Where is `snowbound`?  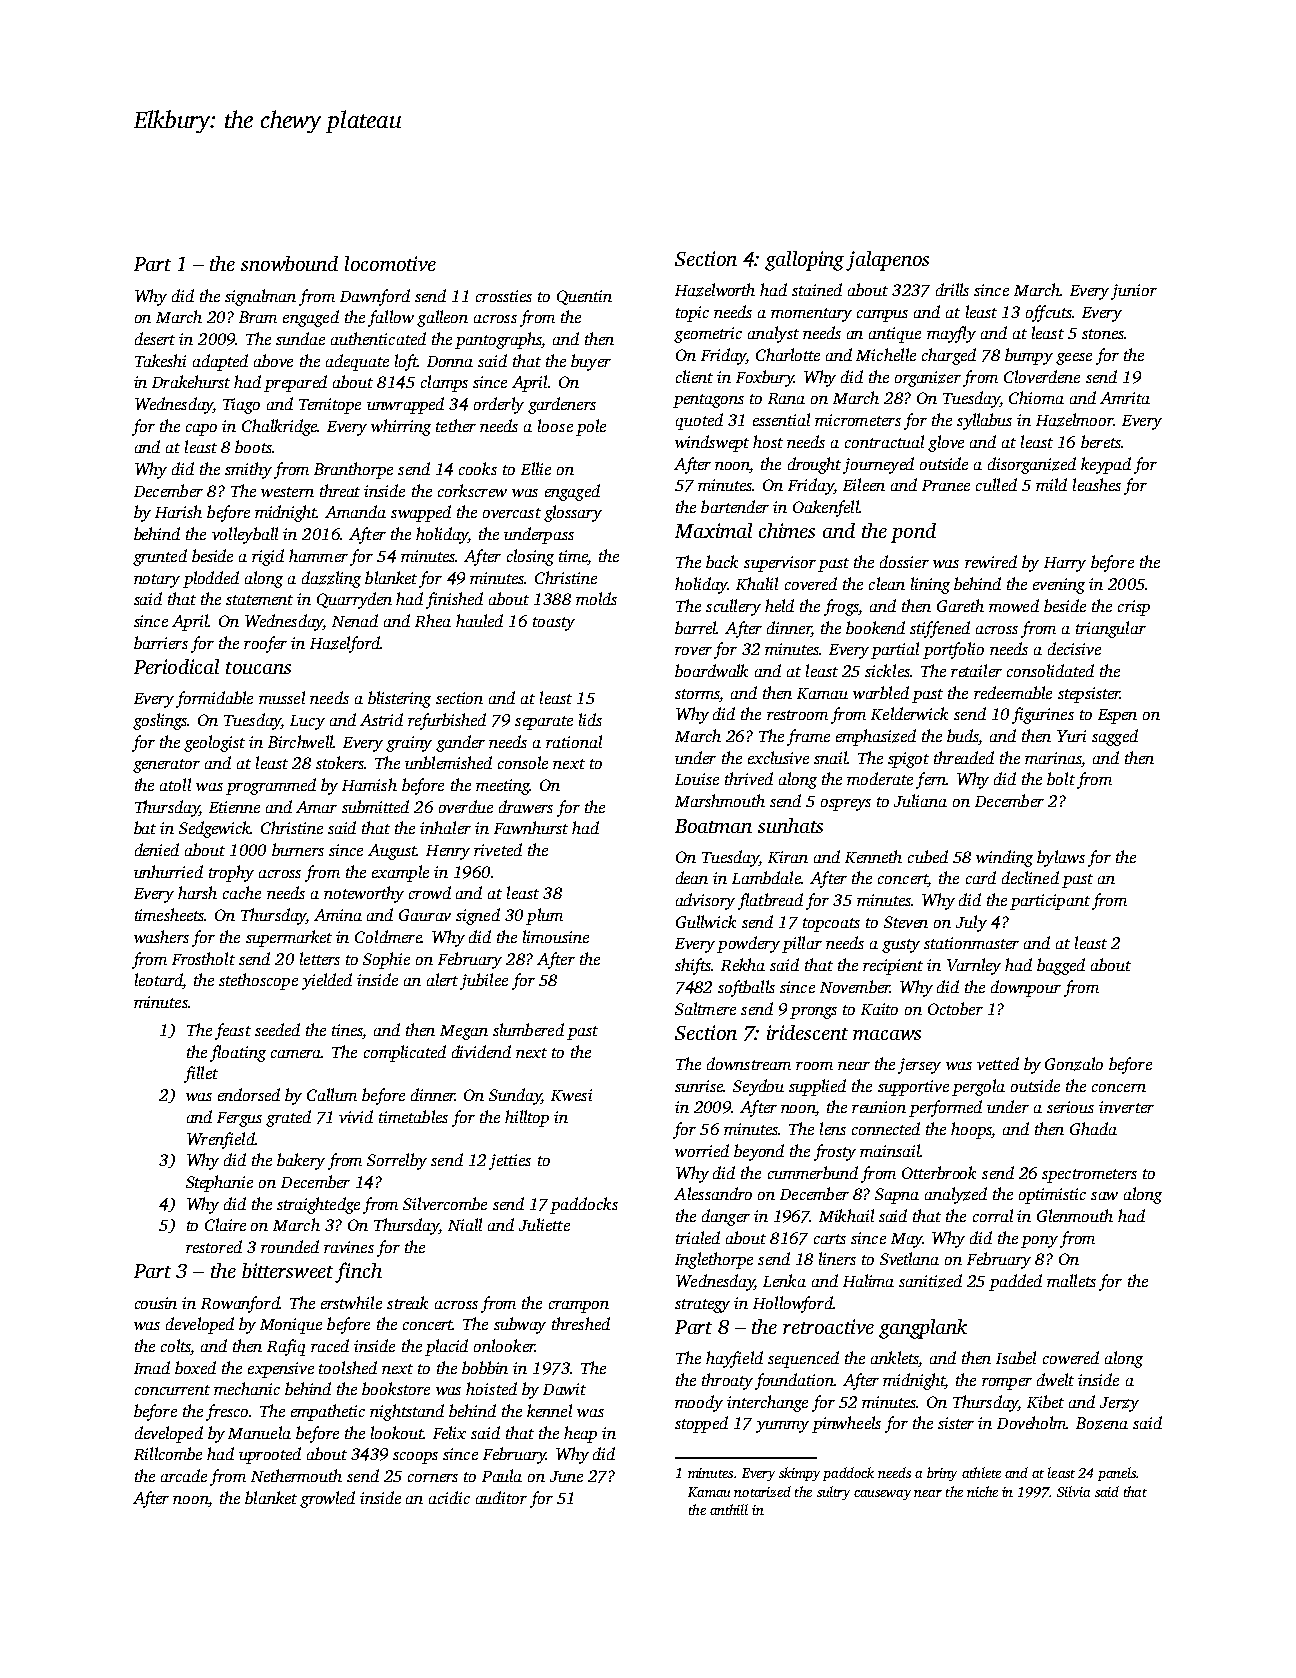 snowbound is located at coordinates (289, 263).
